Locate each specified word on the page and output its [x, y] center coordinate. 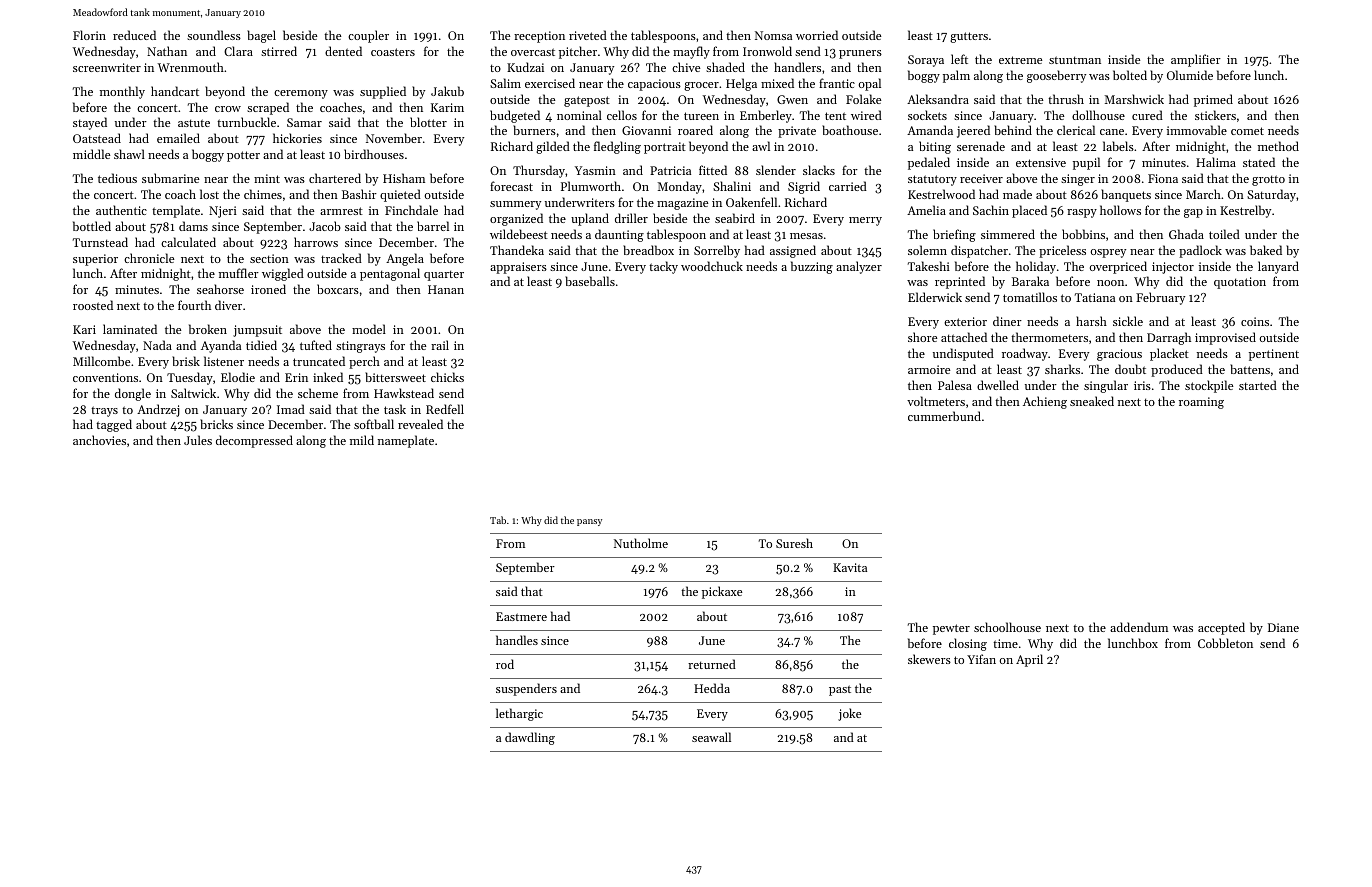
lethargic [519, 714]
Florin [89, 35]
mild [362, 440]
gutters [969, 37]
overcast [533, 52]
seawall [711, 737]
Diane [1283, 627]
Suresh [794, 543]
